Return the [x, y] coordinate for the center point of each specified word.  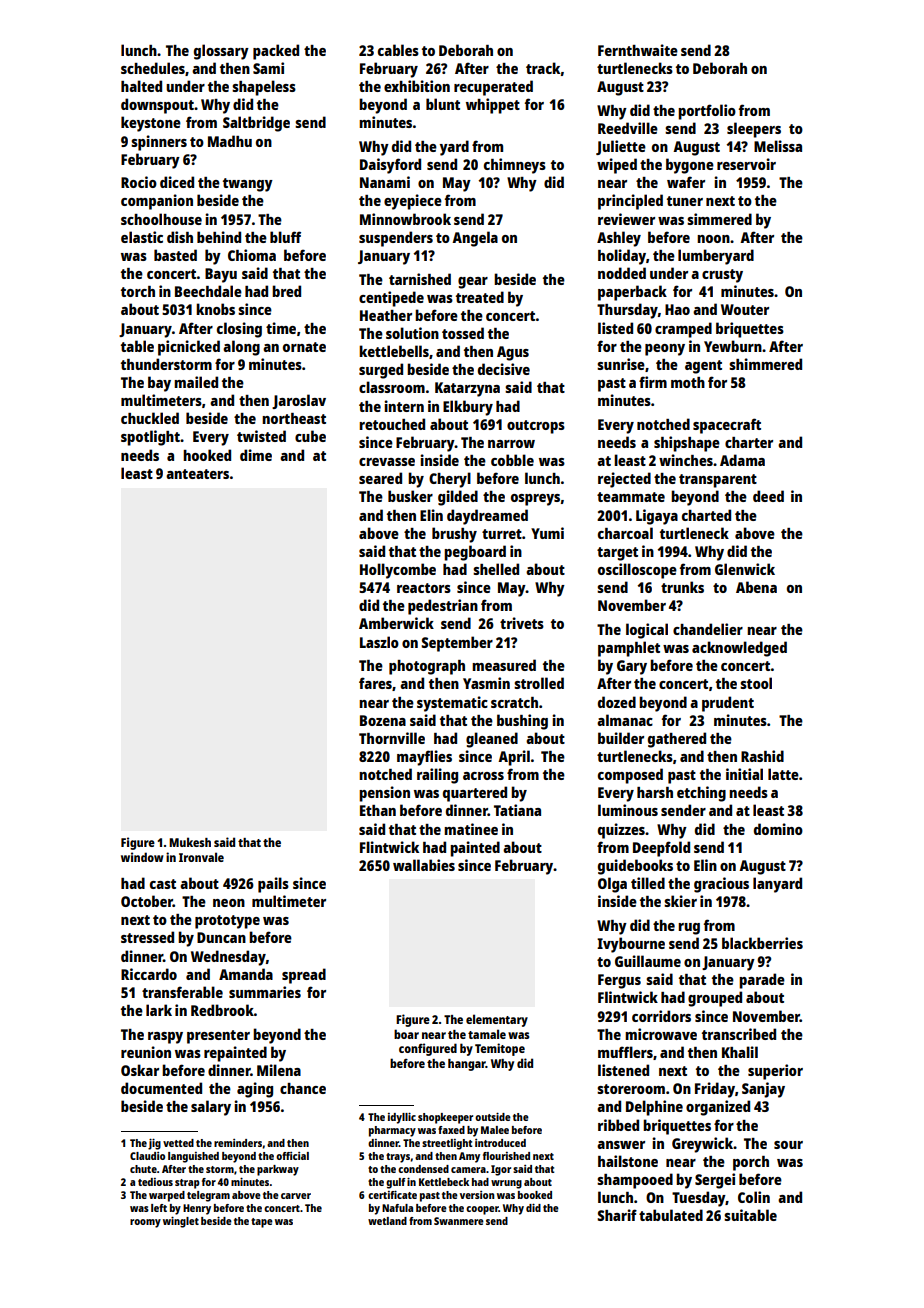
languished [193, 1157]
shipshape [687, 444]
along [241, 348]
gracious [721, 885]
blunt [443, 104]
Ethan [378, 810]
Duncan [221, 937]
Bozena [383, 720]
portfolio [707, 112]
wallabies [424, 865]
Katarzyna [467, 389]
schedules [153, 68]
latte [783, 774]
